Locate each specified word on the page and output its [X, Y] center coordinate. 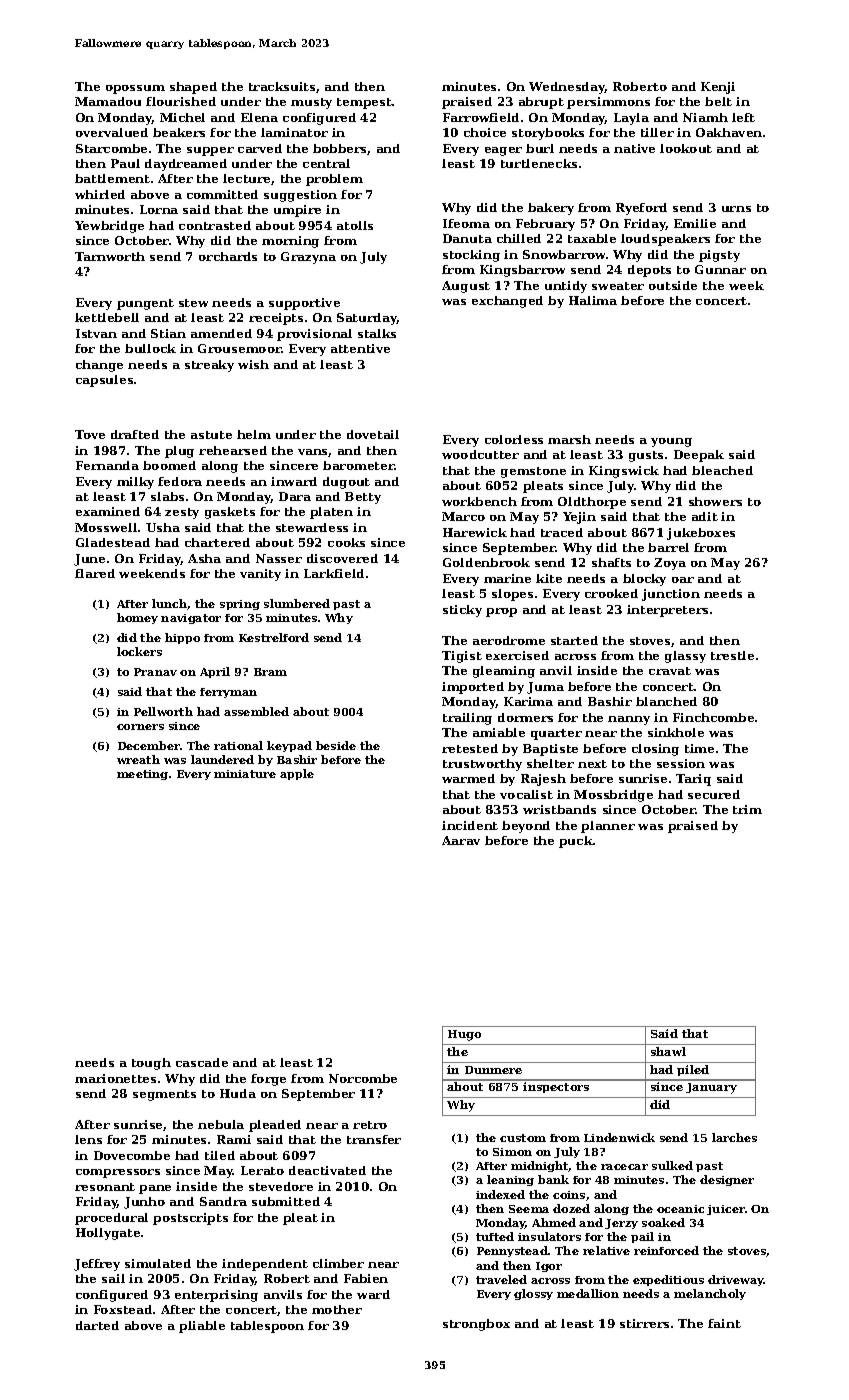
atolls [355, 225]
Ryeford [641, 209]
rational [238, 745]
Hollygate [108, 1234]
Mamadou [108, 101]
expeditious [668, 1280]
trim [747, 809]
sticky [462, 611]
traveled [501, 1279]
